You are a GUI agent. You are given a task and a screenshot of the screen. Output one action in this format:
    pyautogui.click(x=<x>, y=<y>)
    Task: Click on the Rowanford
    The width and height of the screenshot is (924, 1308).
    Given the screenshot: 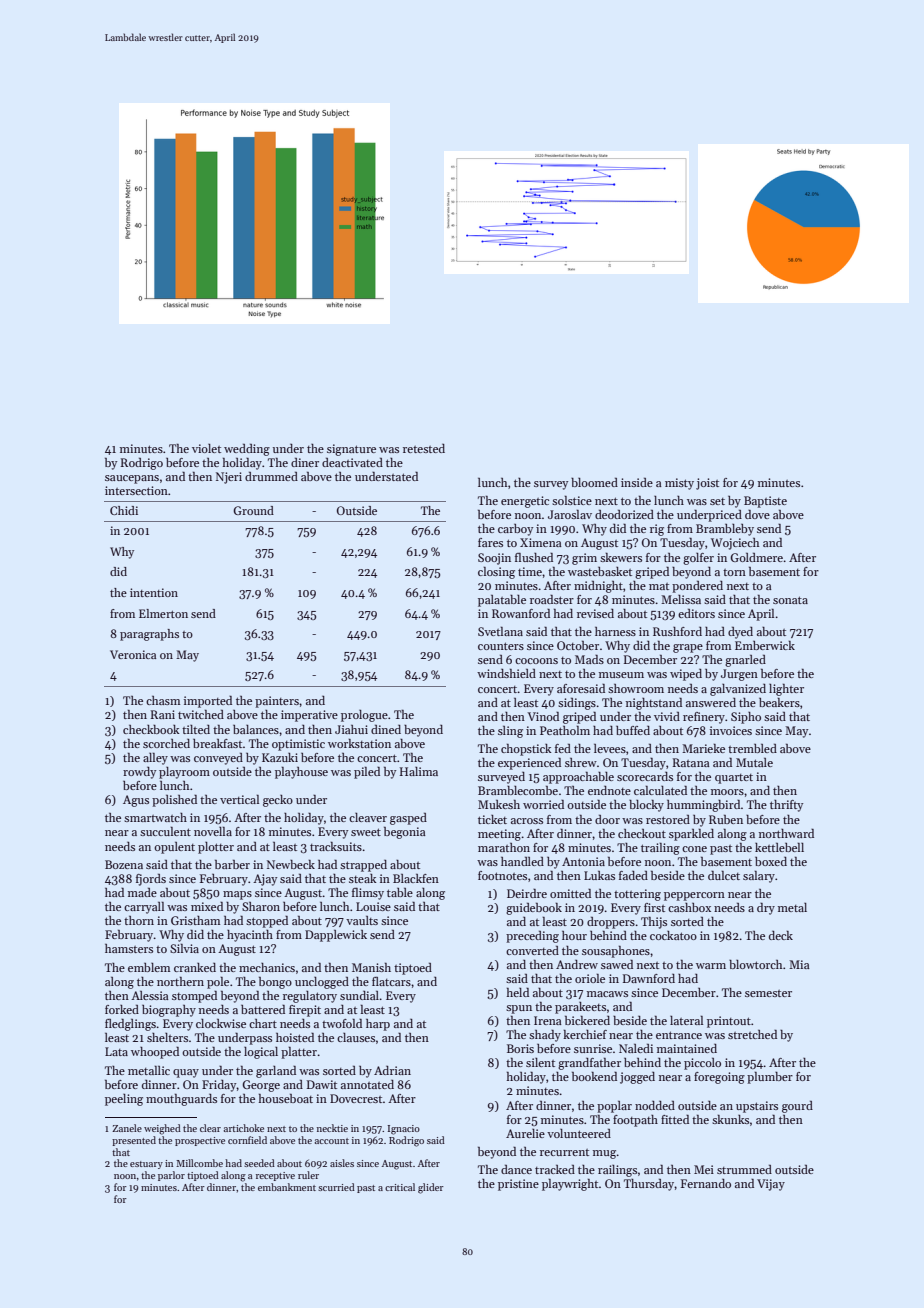 What is the action you would take?
    pyautogui.click(x=521, y=613)
